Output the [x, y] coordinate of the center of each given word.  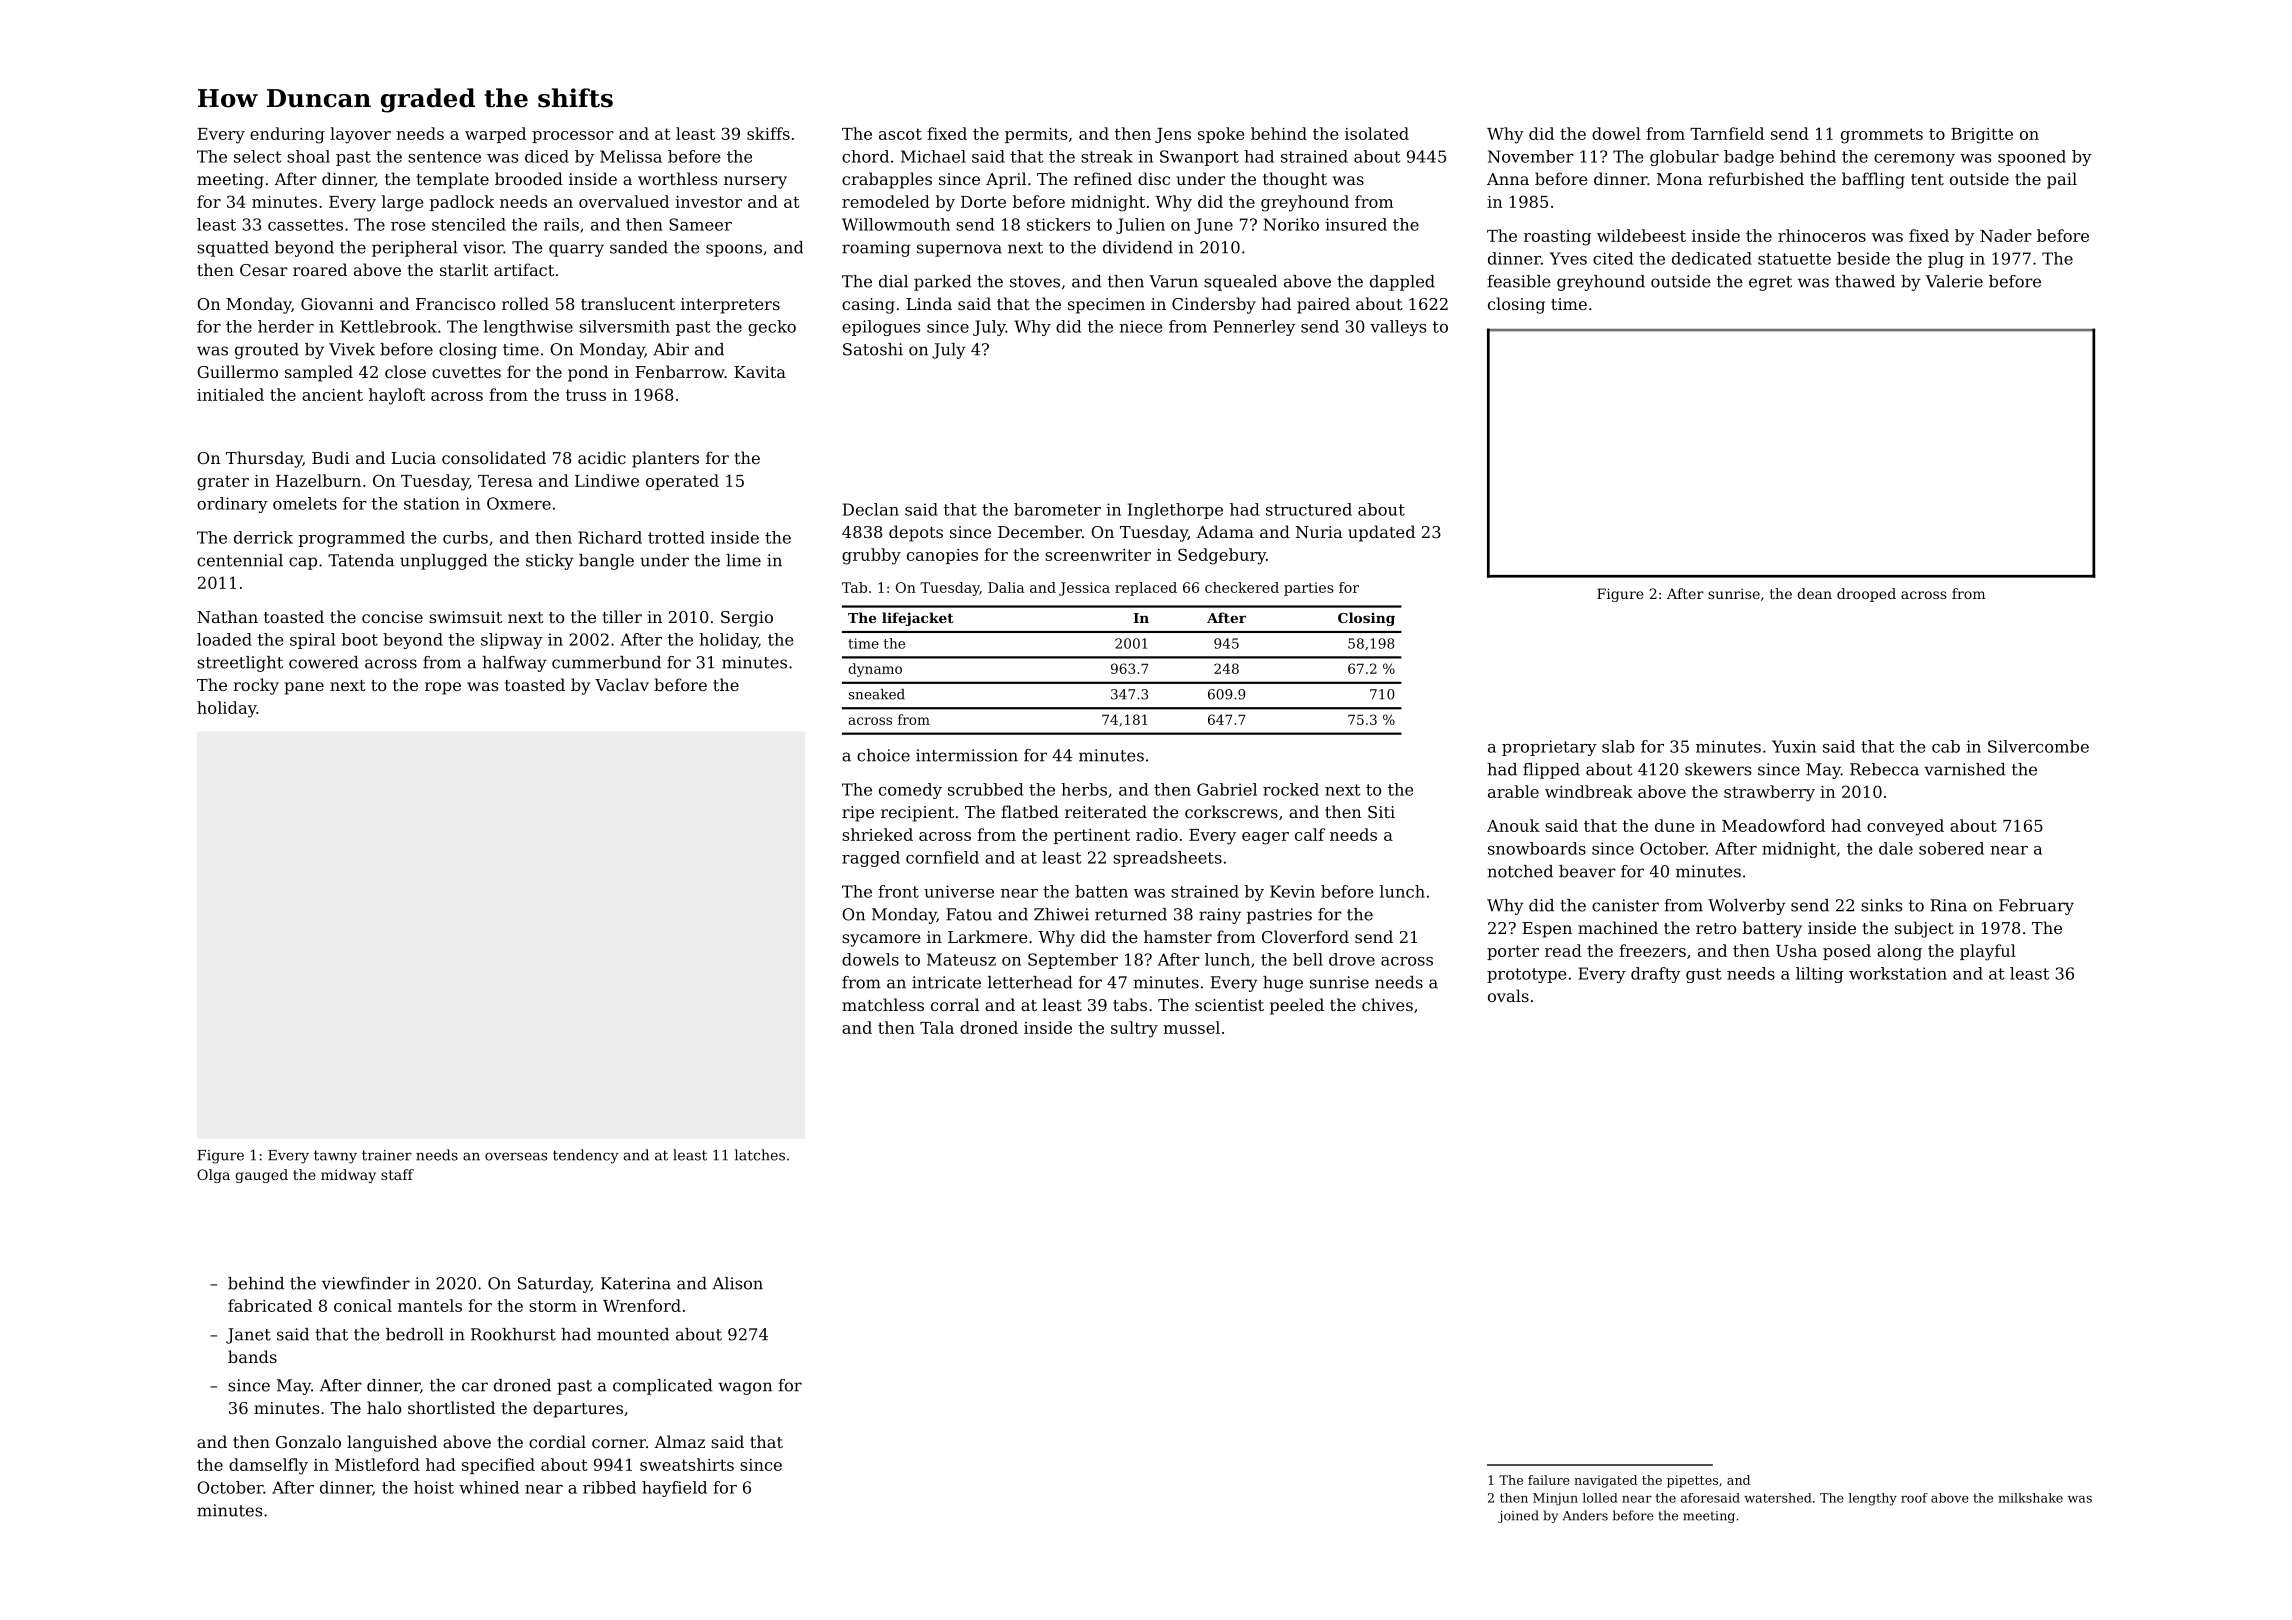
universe [959, 891]
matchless [883, 1004]
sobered [1951, 848]
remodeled [886, 201]
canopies [942, 556]
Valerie [1954, 281]
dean [1814, 593]
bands [252, 1356]
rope [443, 688]
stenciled [469, 224]
